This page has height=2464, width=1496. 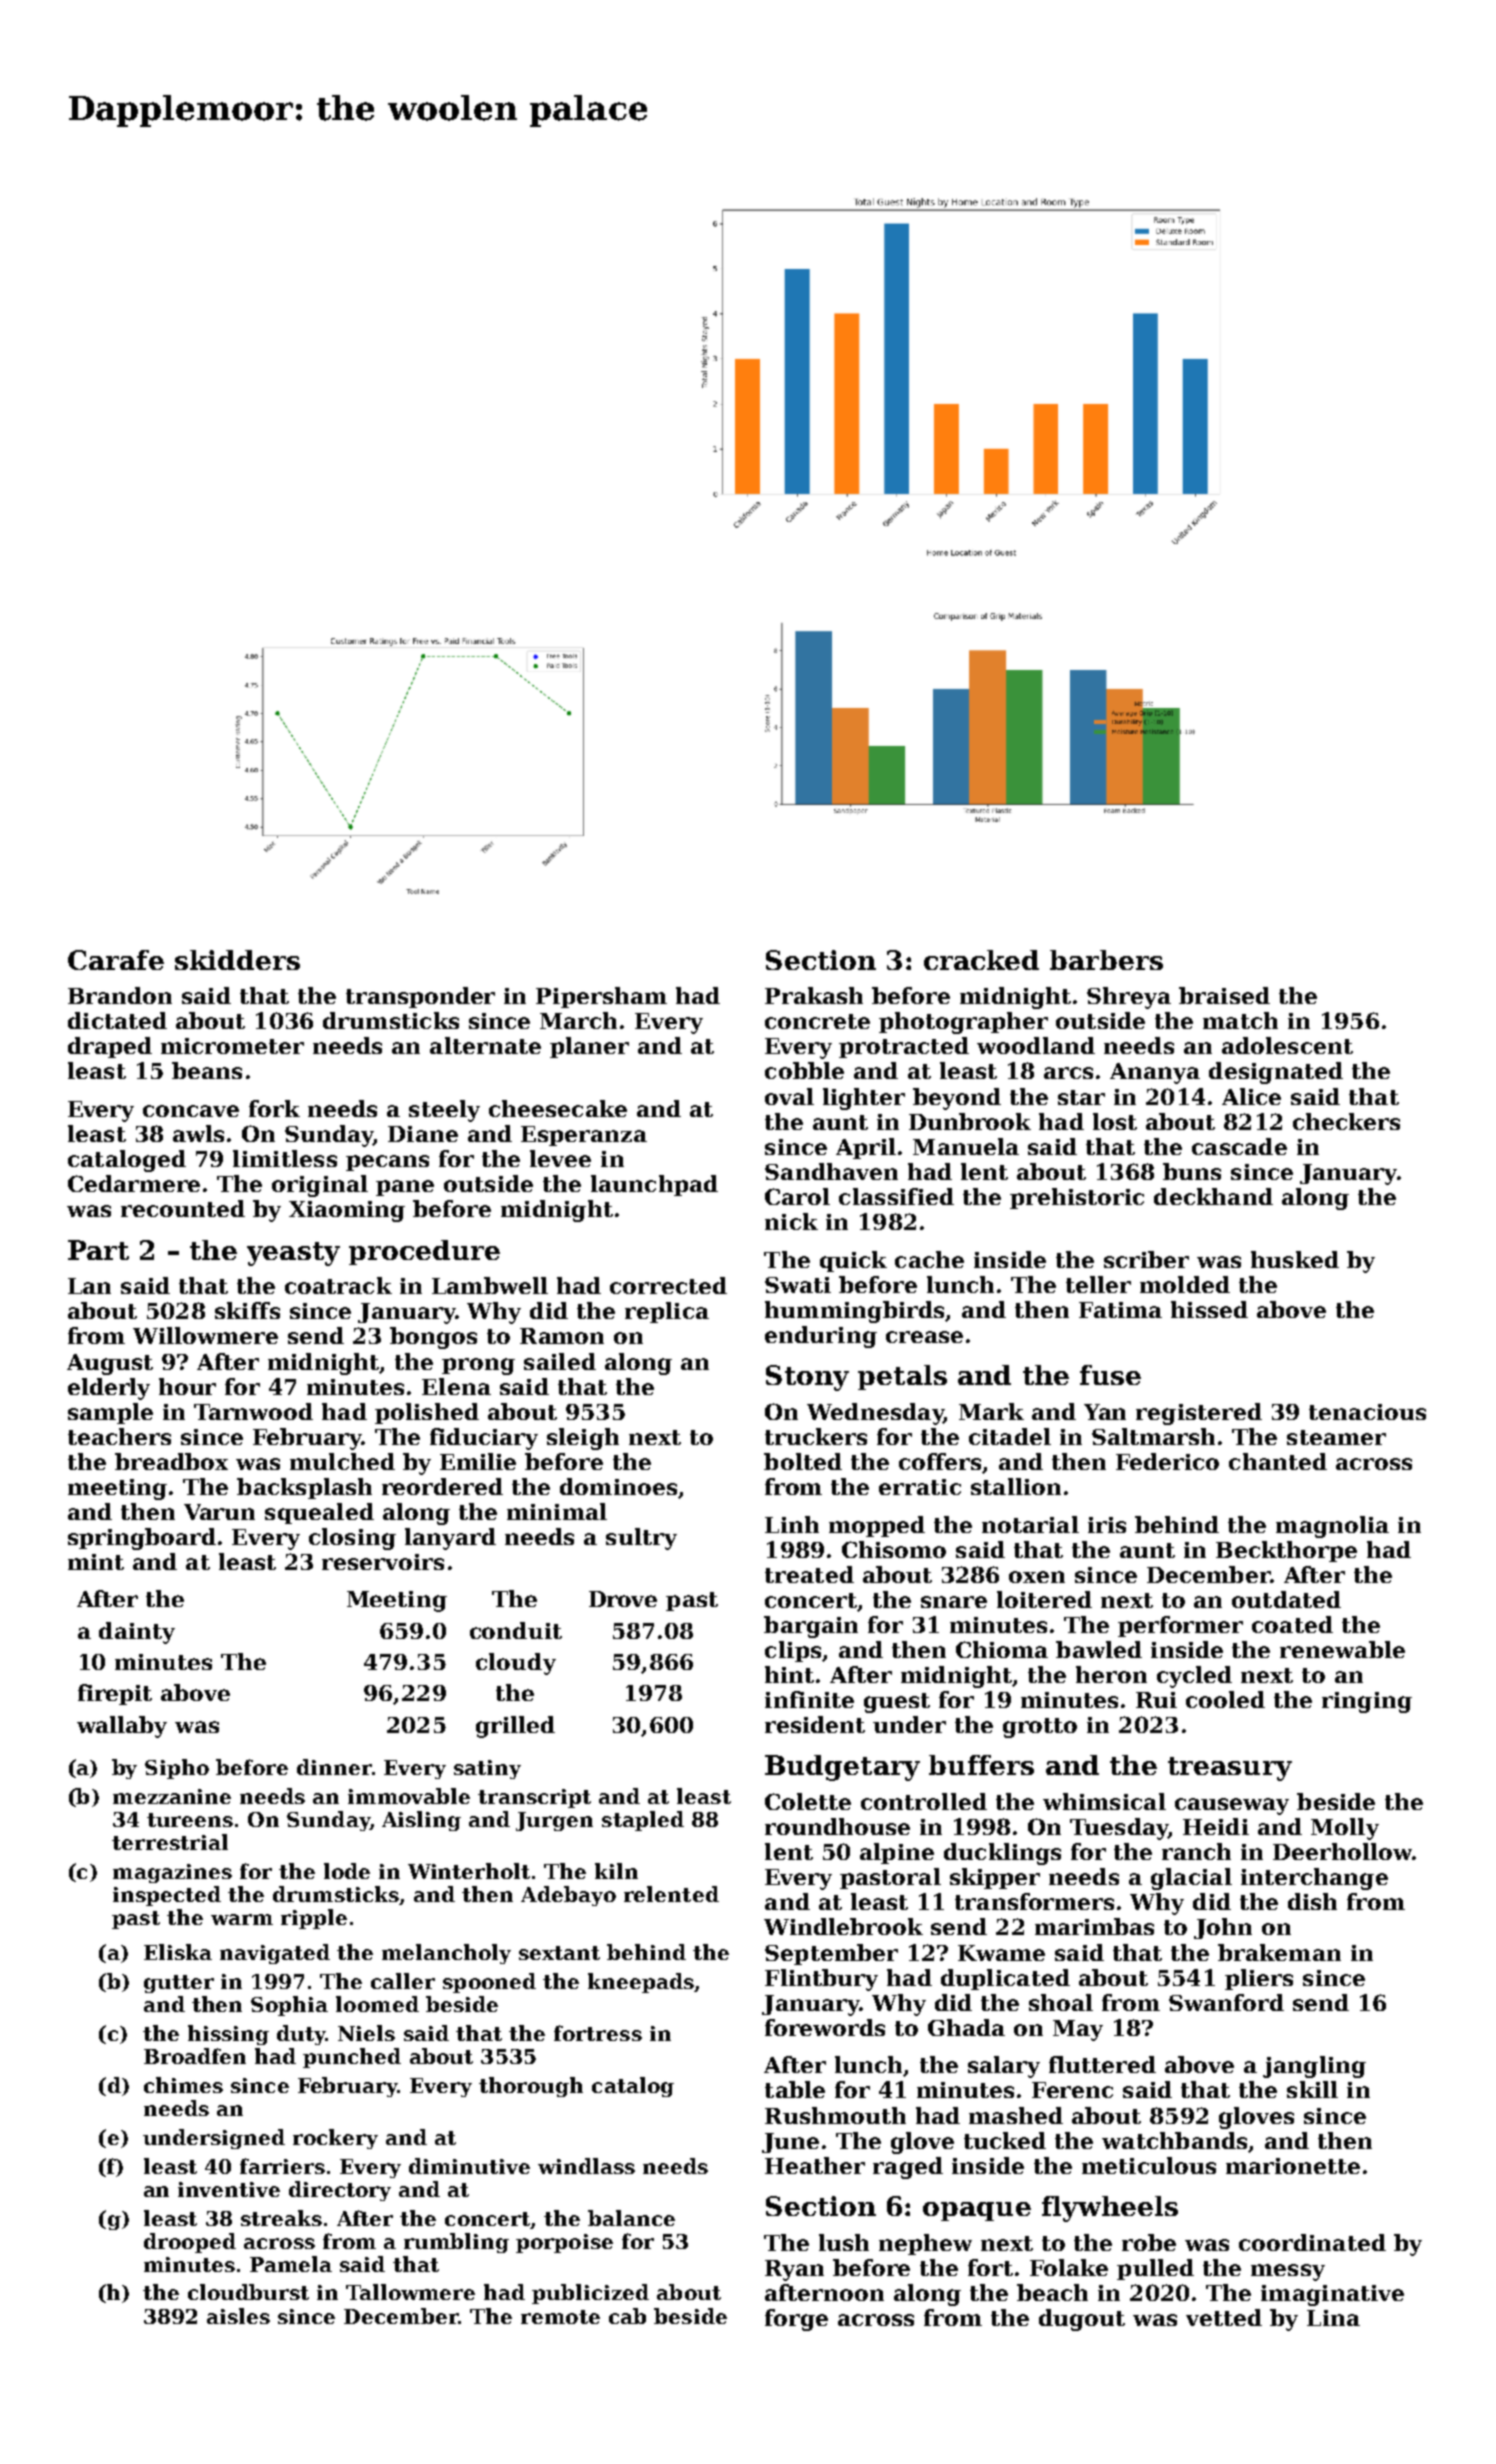 I want to click on registered, so click(x=1199, y=1414).
